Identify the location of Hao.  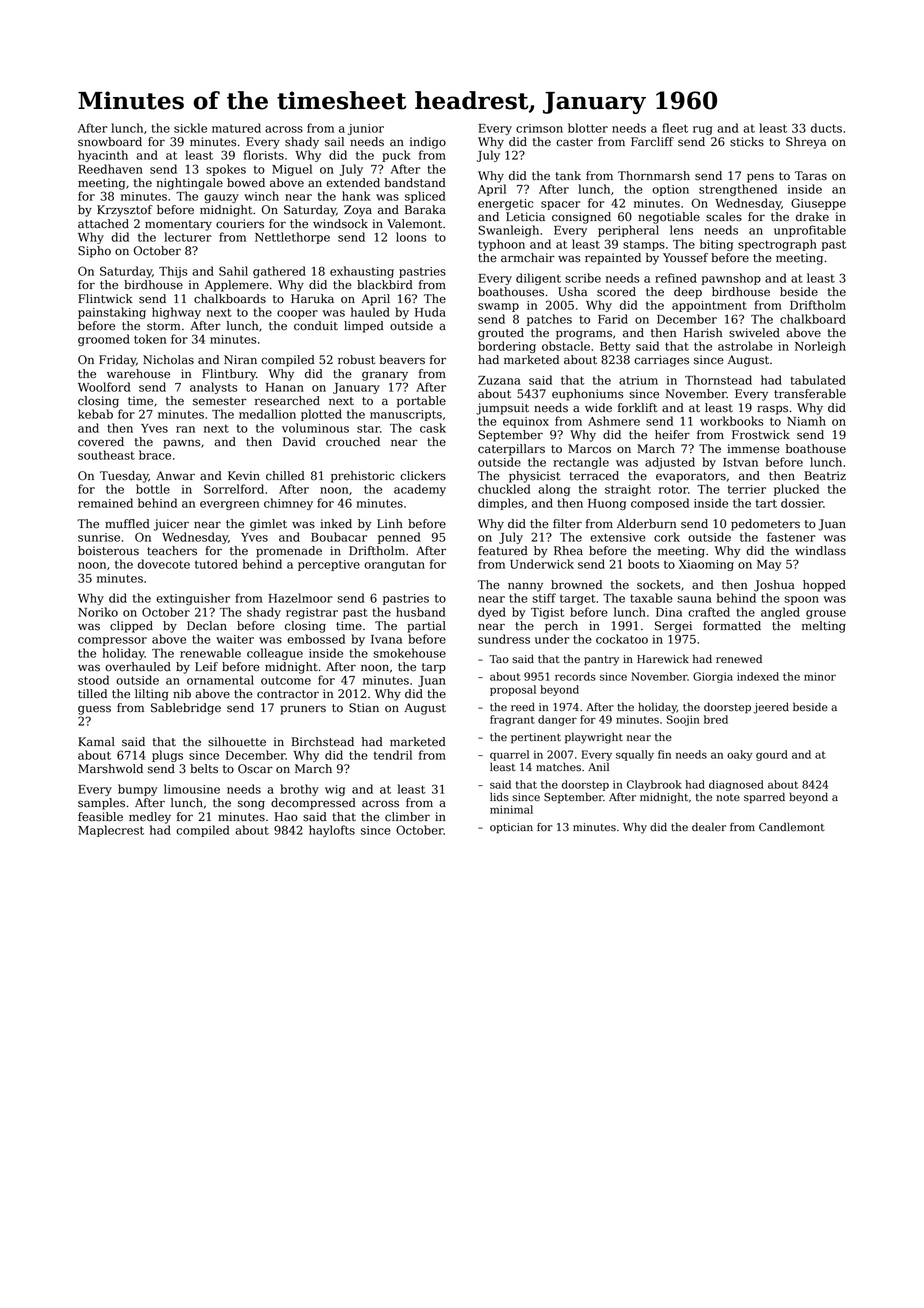
(286, 817).
